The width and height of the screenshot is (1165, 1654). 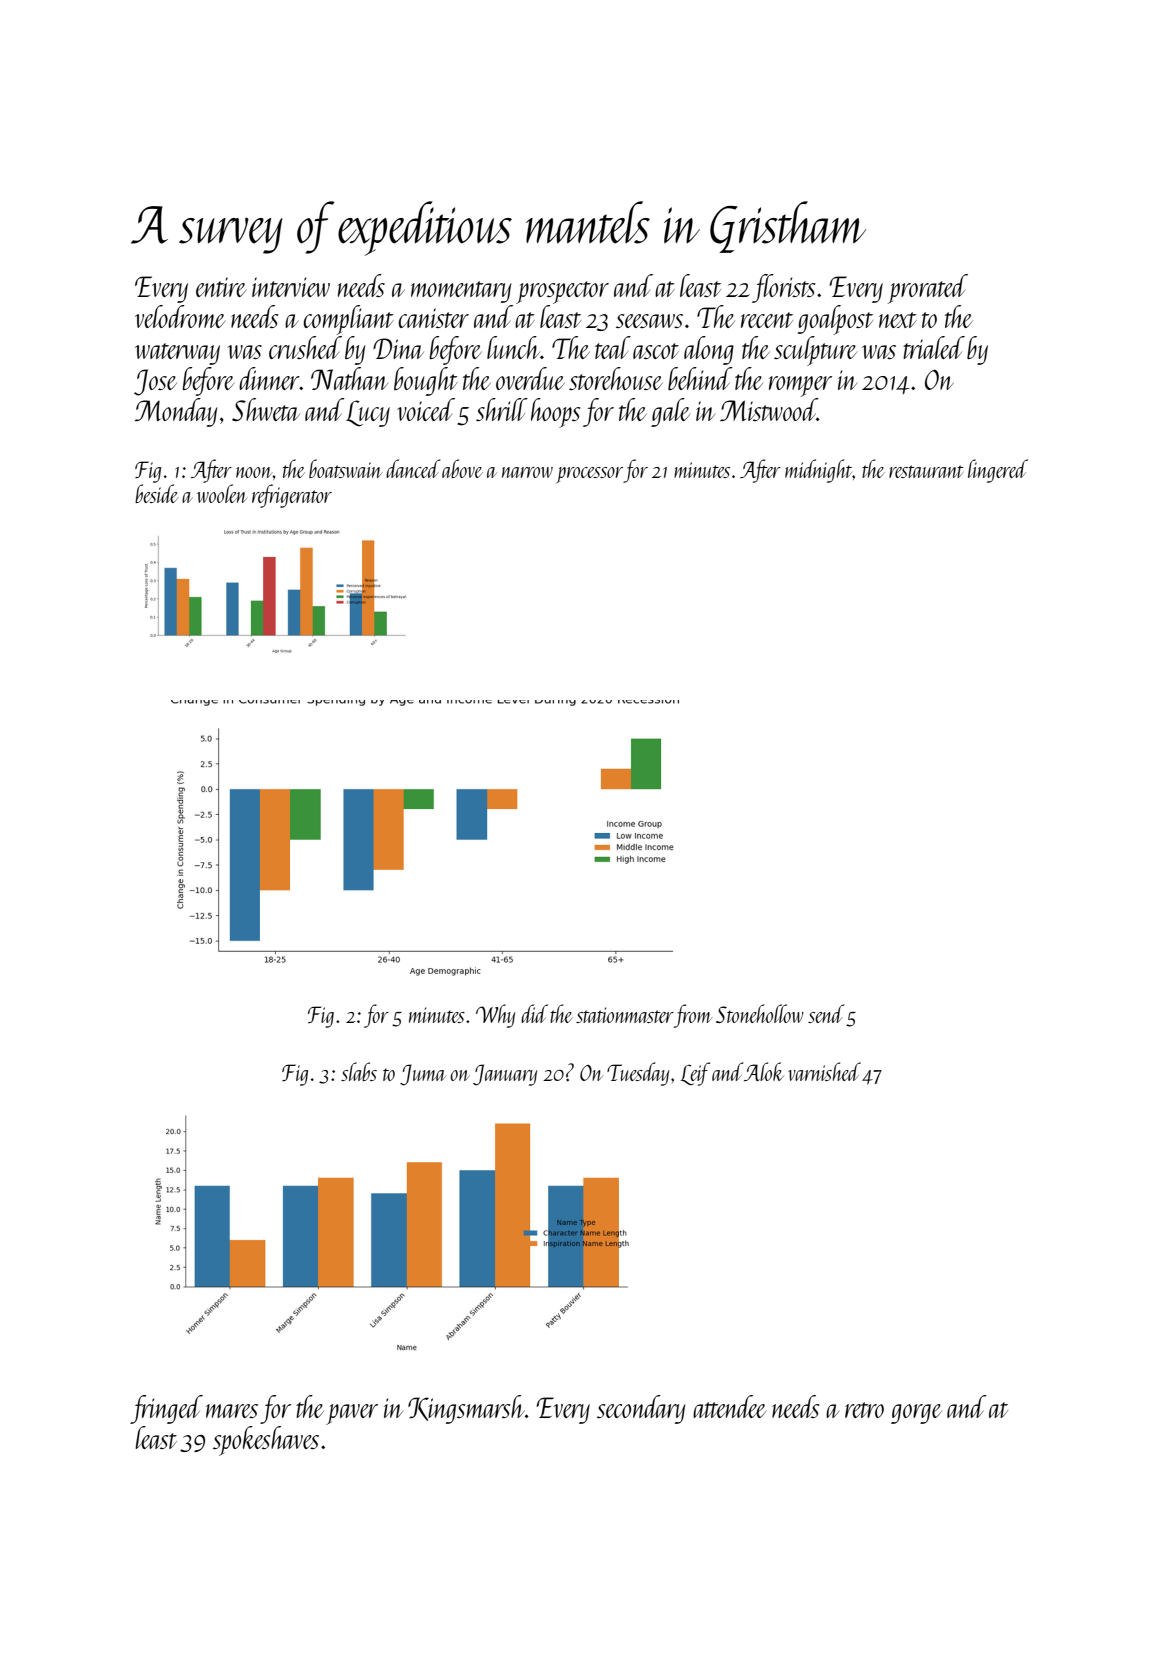 I want to click on slabs, so click(x=359, y=1071).
